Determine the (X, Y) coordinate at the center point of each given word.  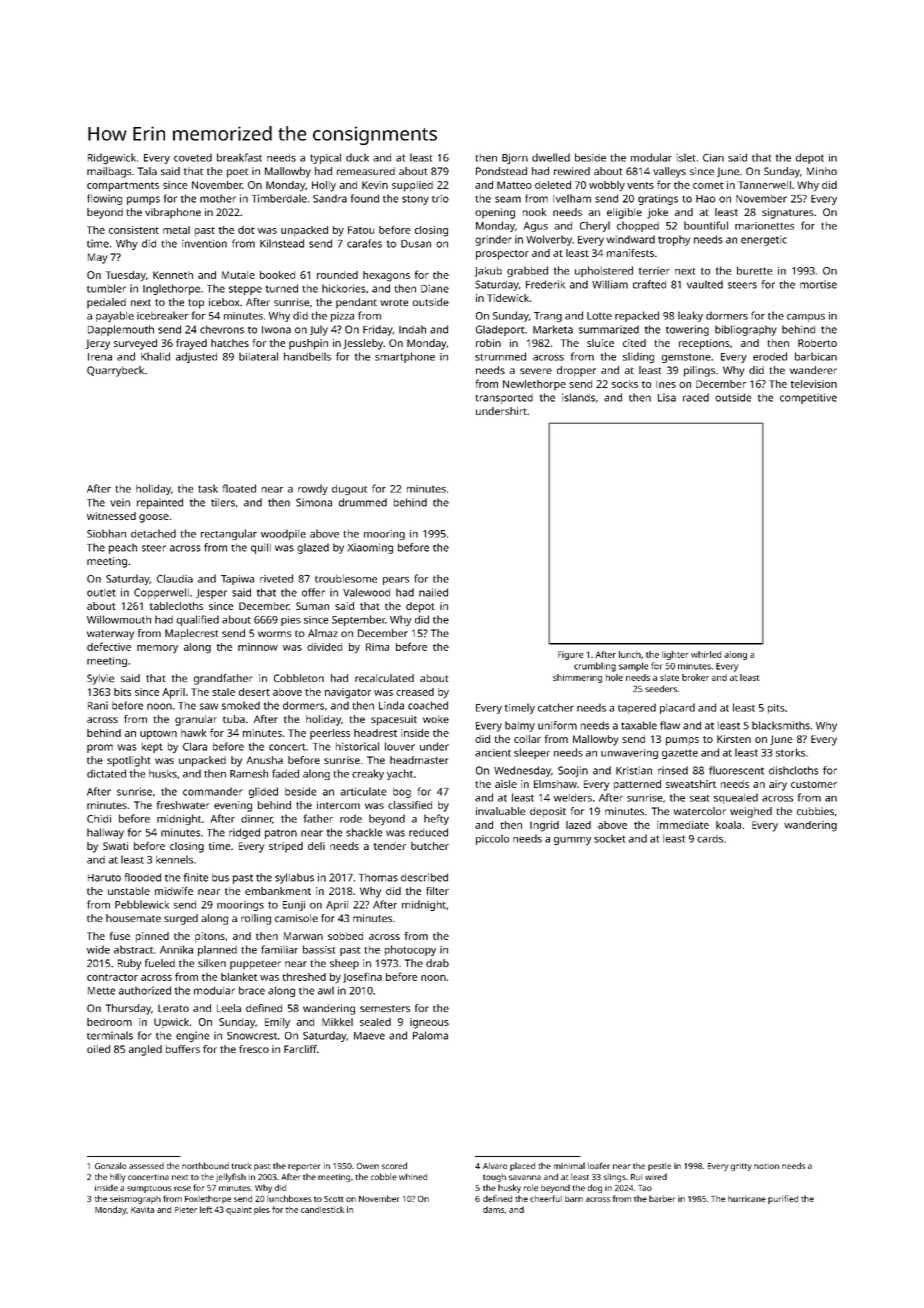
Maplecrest (191, 634)
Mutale (238, 275)
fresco (254, 1049)
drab (437, 963)
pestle (659, 1167)
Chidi (99, 819)
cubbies (815, 811)
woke (436, 719)
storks (790, 752)
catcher (556, 707)
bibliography (746, 330)
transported (504, 399)
